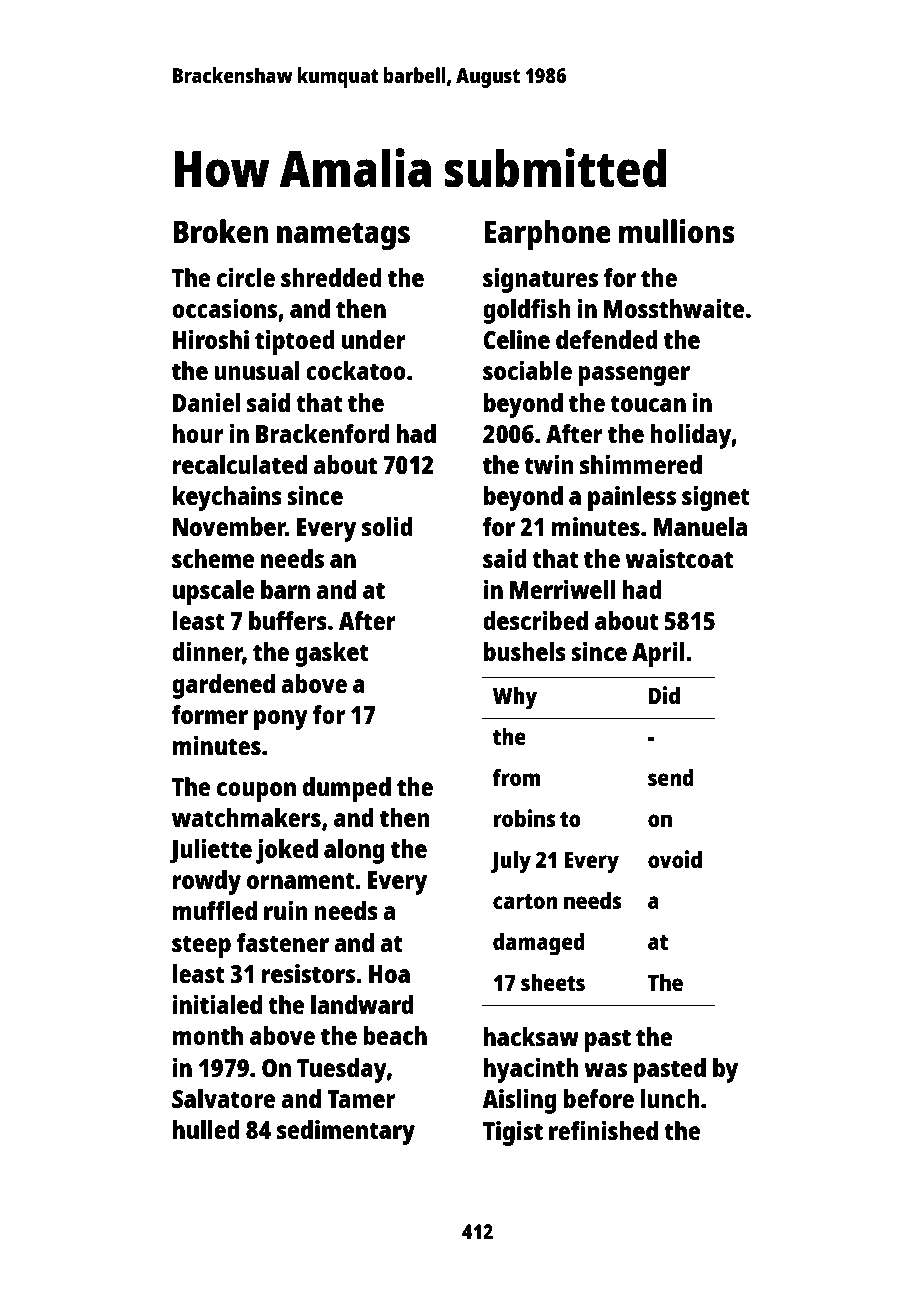  What do you see at coordinates (539, 944) in the screenshot?
I see `damaged` at bounding box center [539, 944].
